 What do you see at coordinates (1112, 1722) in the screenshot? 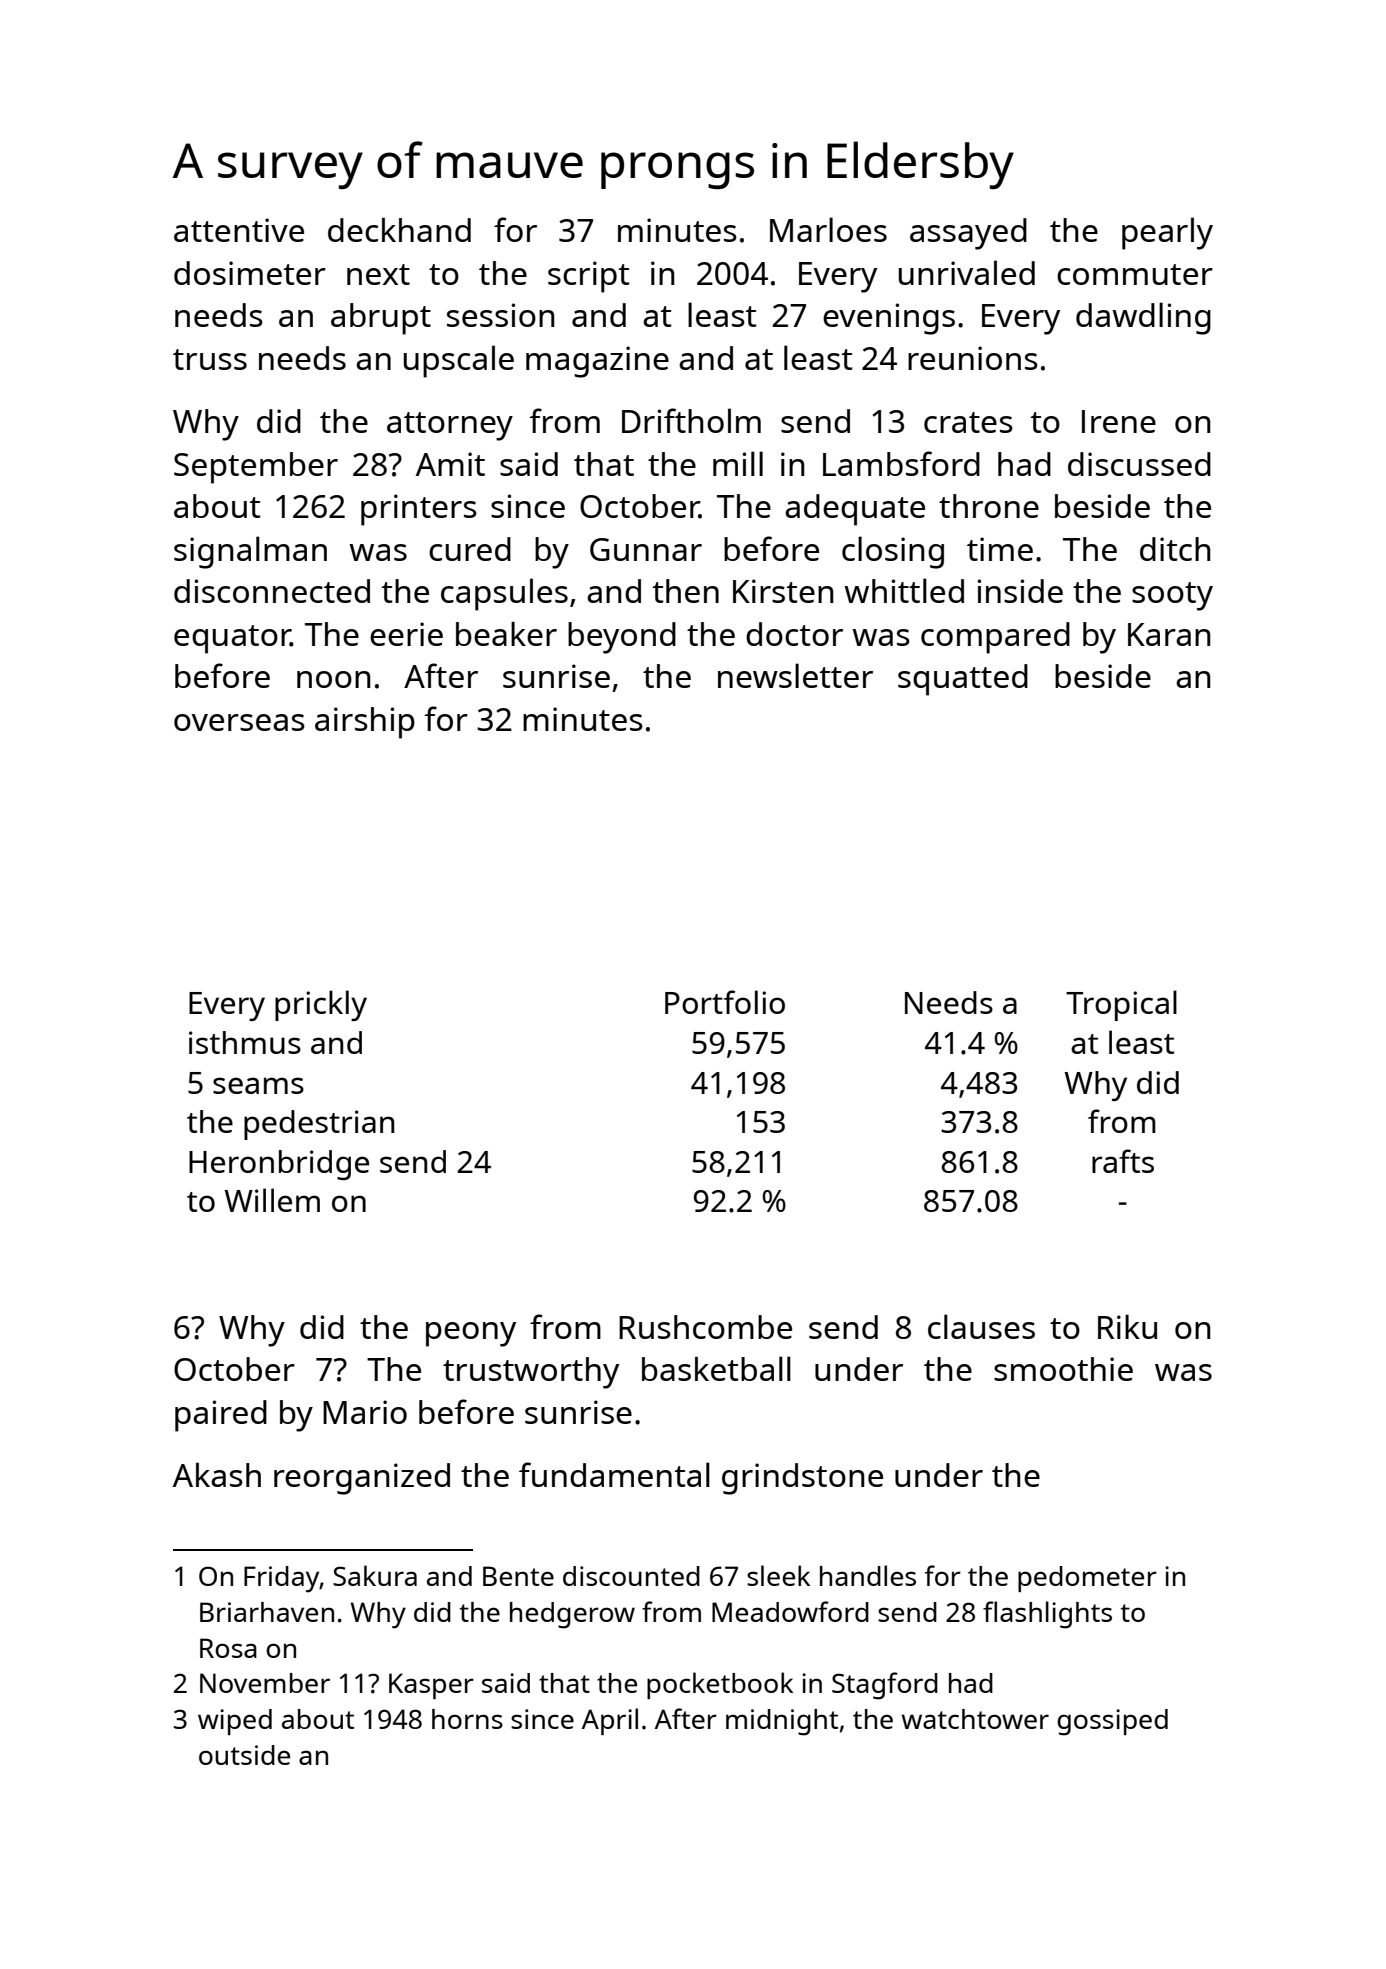
I see `gossiped` at bounding box center [1112, 1722].
